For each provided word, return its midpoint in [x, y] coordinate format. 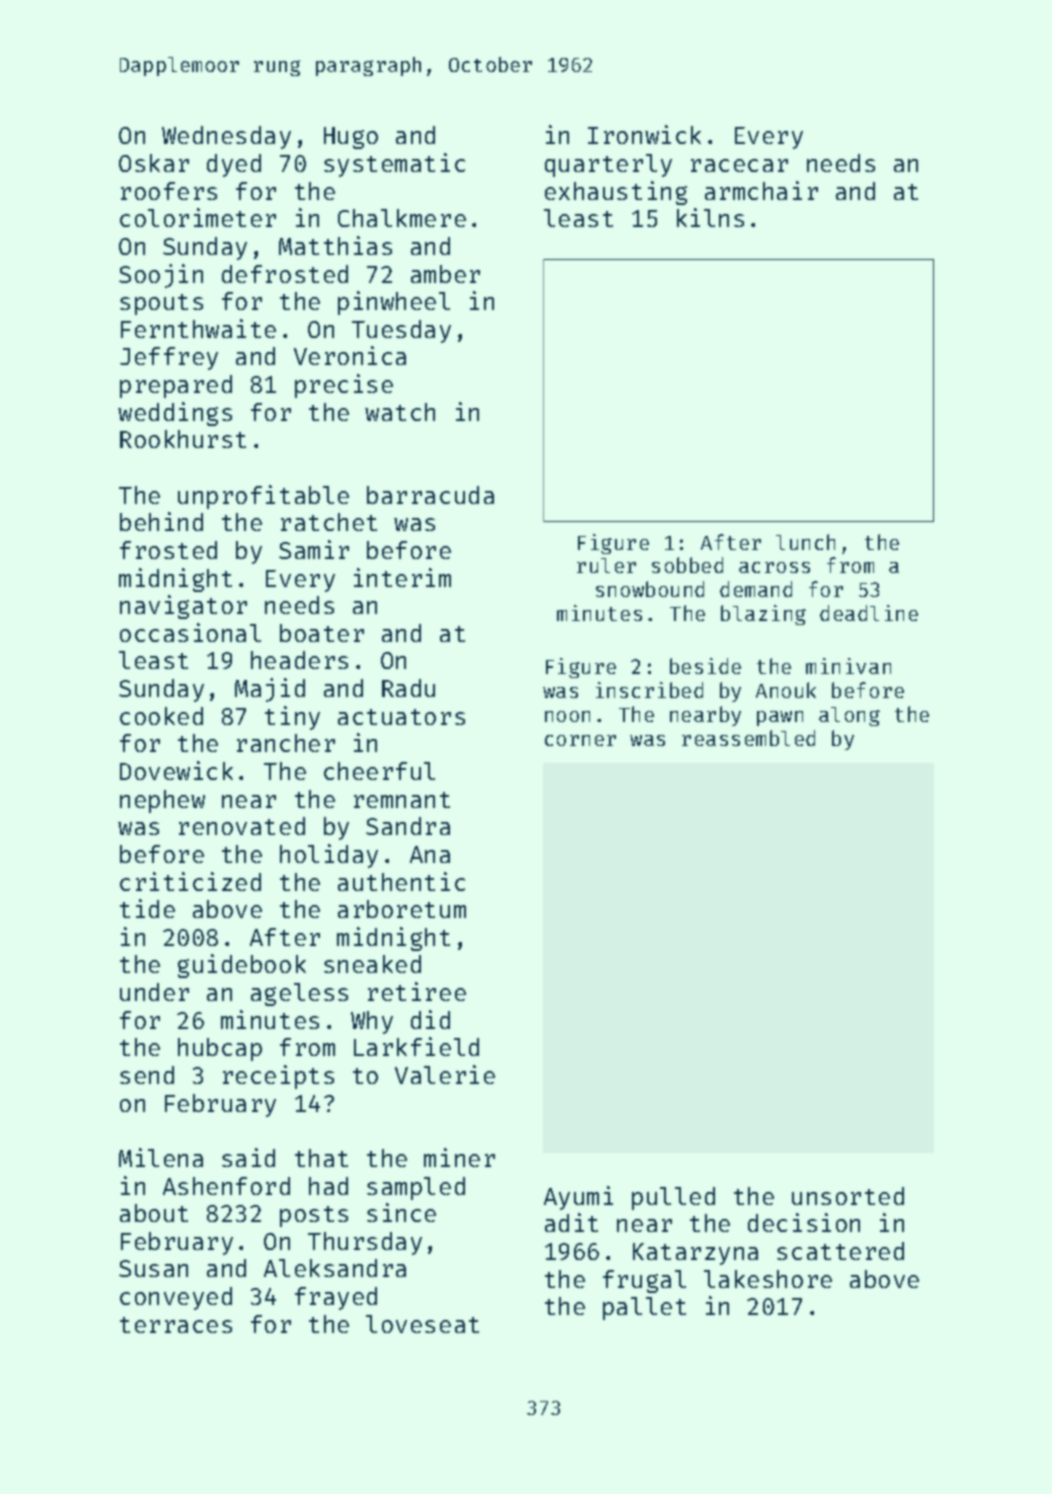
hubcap [220, 1049]
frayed [336, 1298]
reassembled [748, 738]
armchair [761, 190]
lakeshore [768, 1279]
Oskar [154, 163]
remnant [402, 800]
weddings [175, 414]
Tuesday [401, 331]
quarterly [608, 165]
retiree [417, 991]
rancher [286, 743]
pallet [644, 1308]
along [849, 716]
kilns [710, 217]
